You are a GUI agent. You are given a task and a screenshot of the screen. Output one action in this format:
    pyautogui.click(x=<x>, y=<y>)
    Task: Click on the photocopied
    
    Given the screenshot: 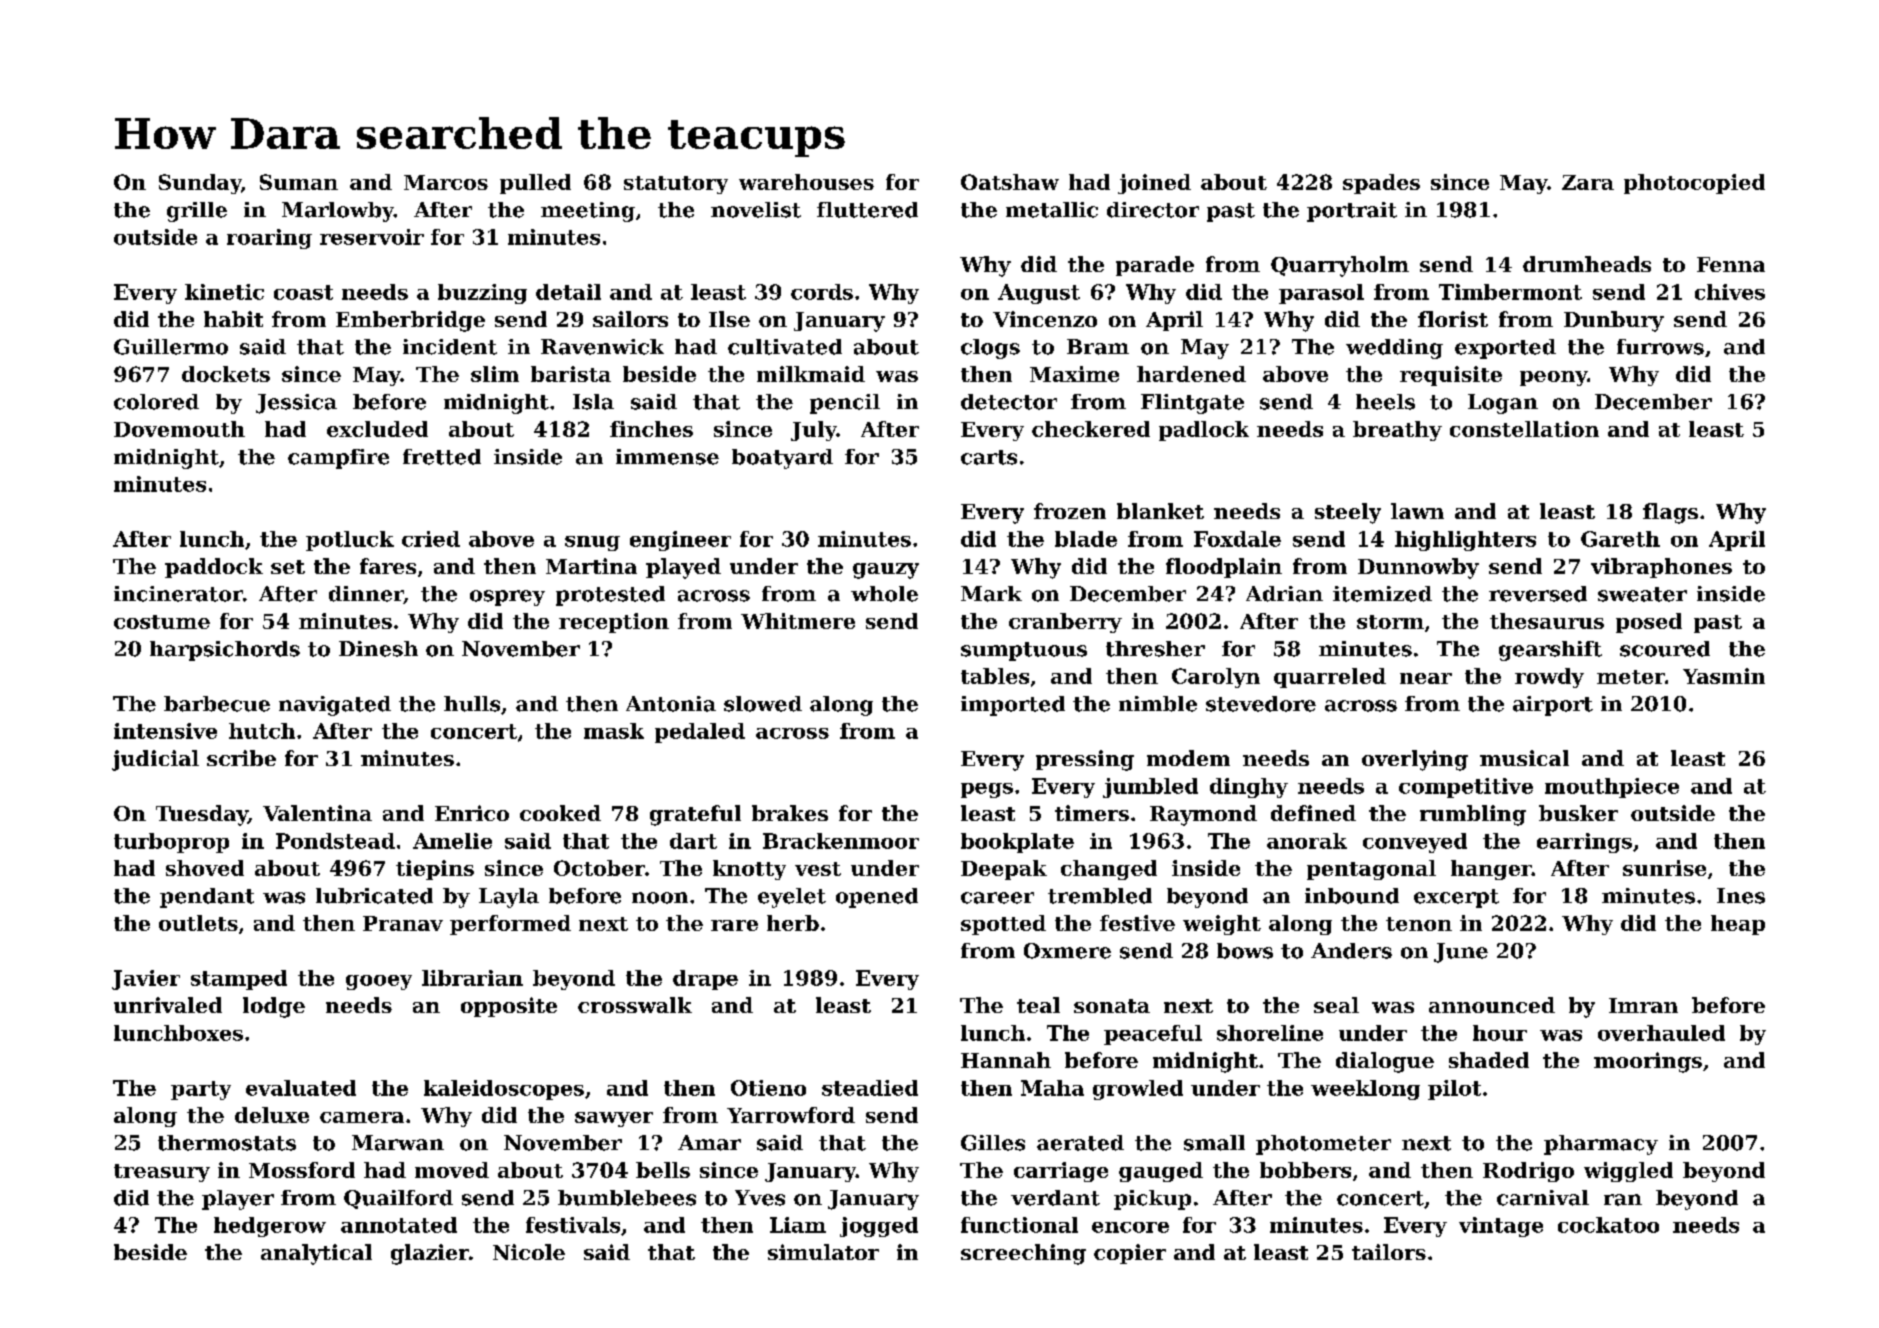 What is the action you would take?
    pyautogui.click(x=1694, y=184)
